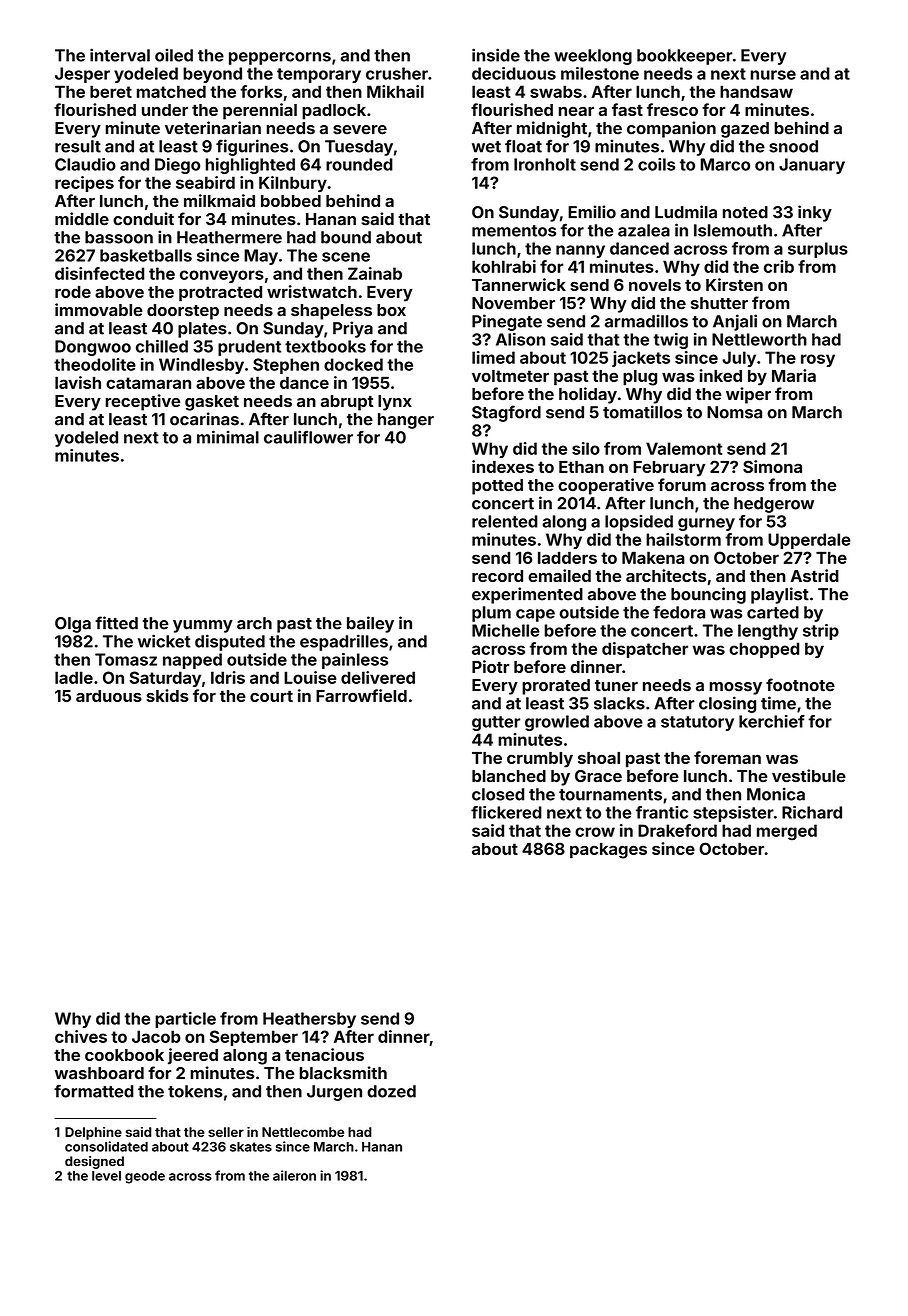 This page has height=1316, width=908. I want to click on interval, so click(120, 55).
